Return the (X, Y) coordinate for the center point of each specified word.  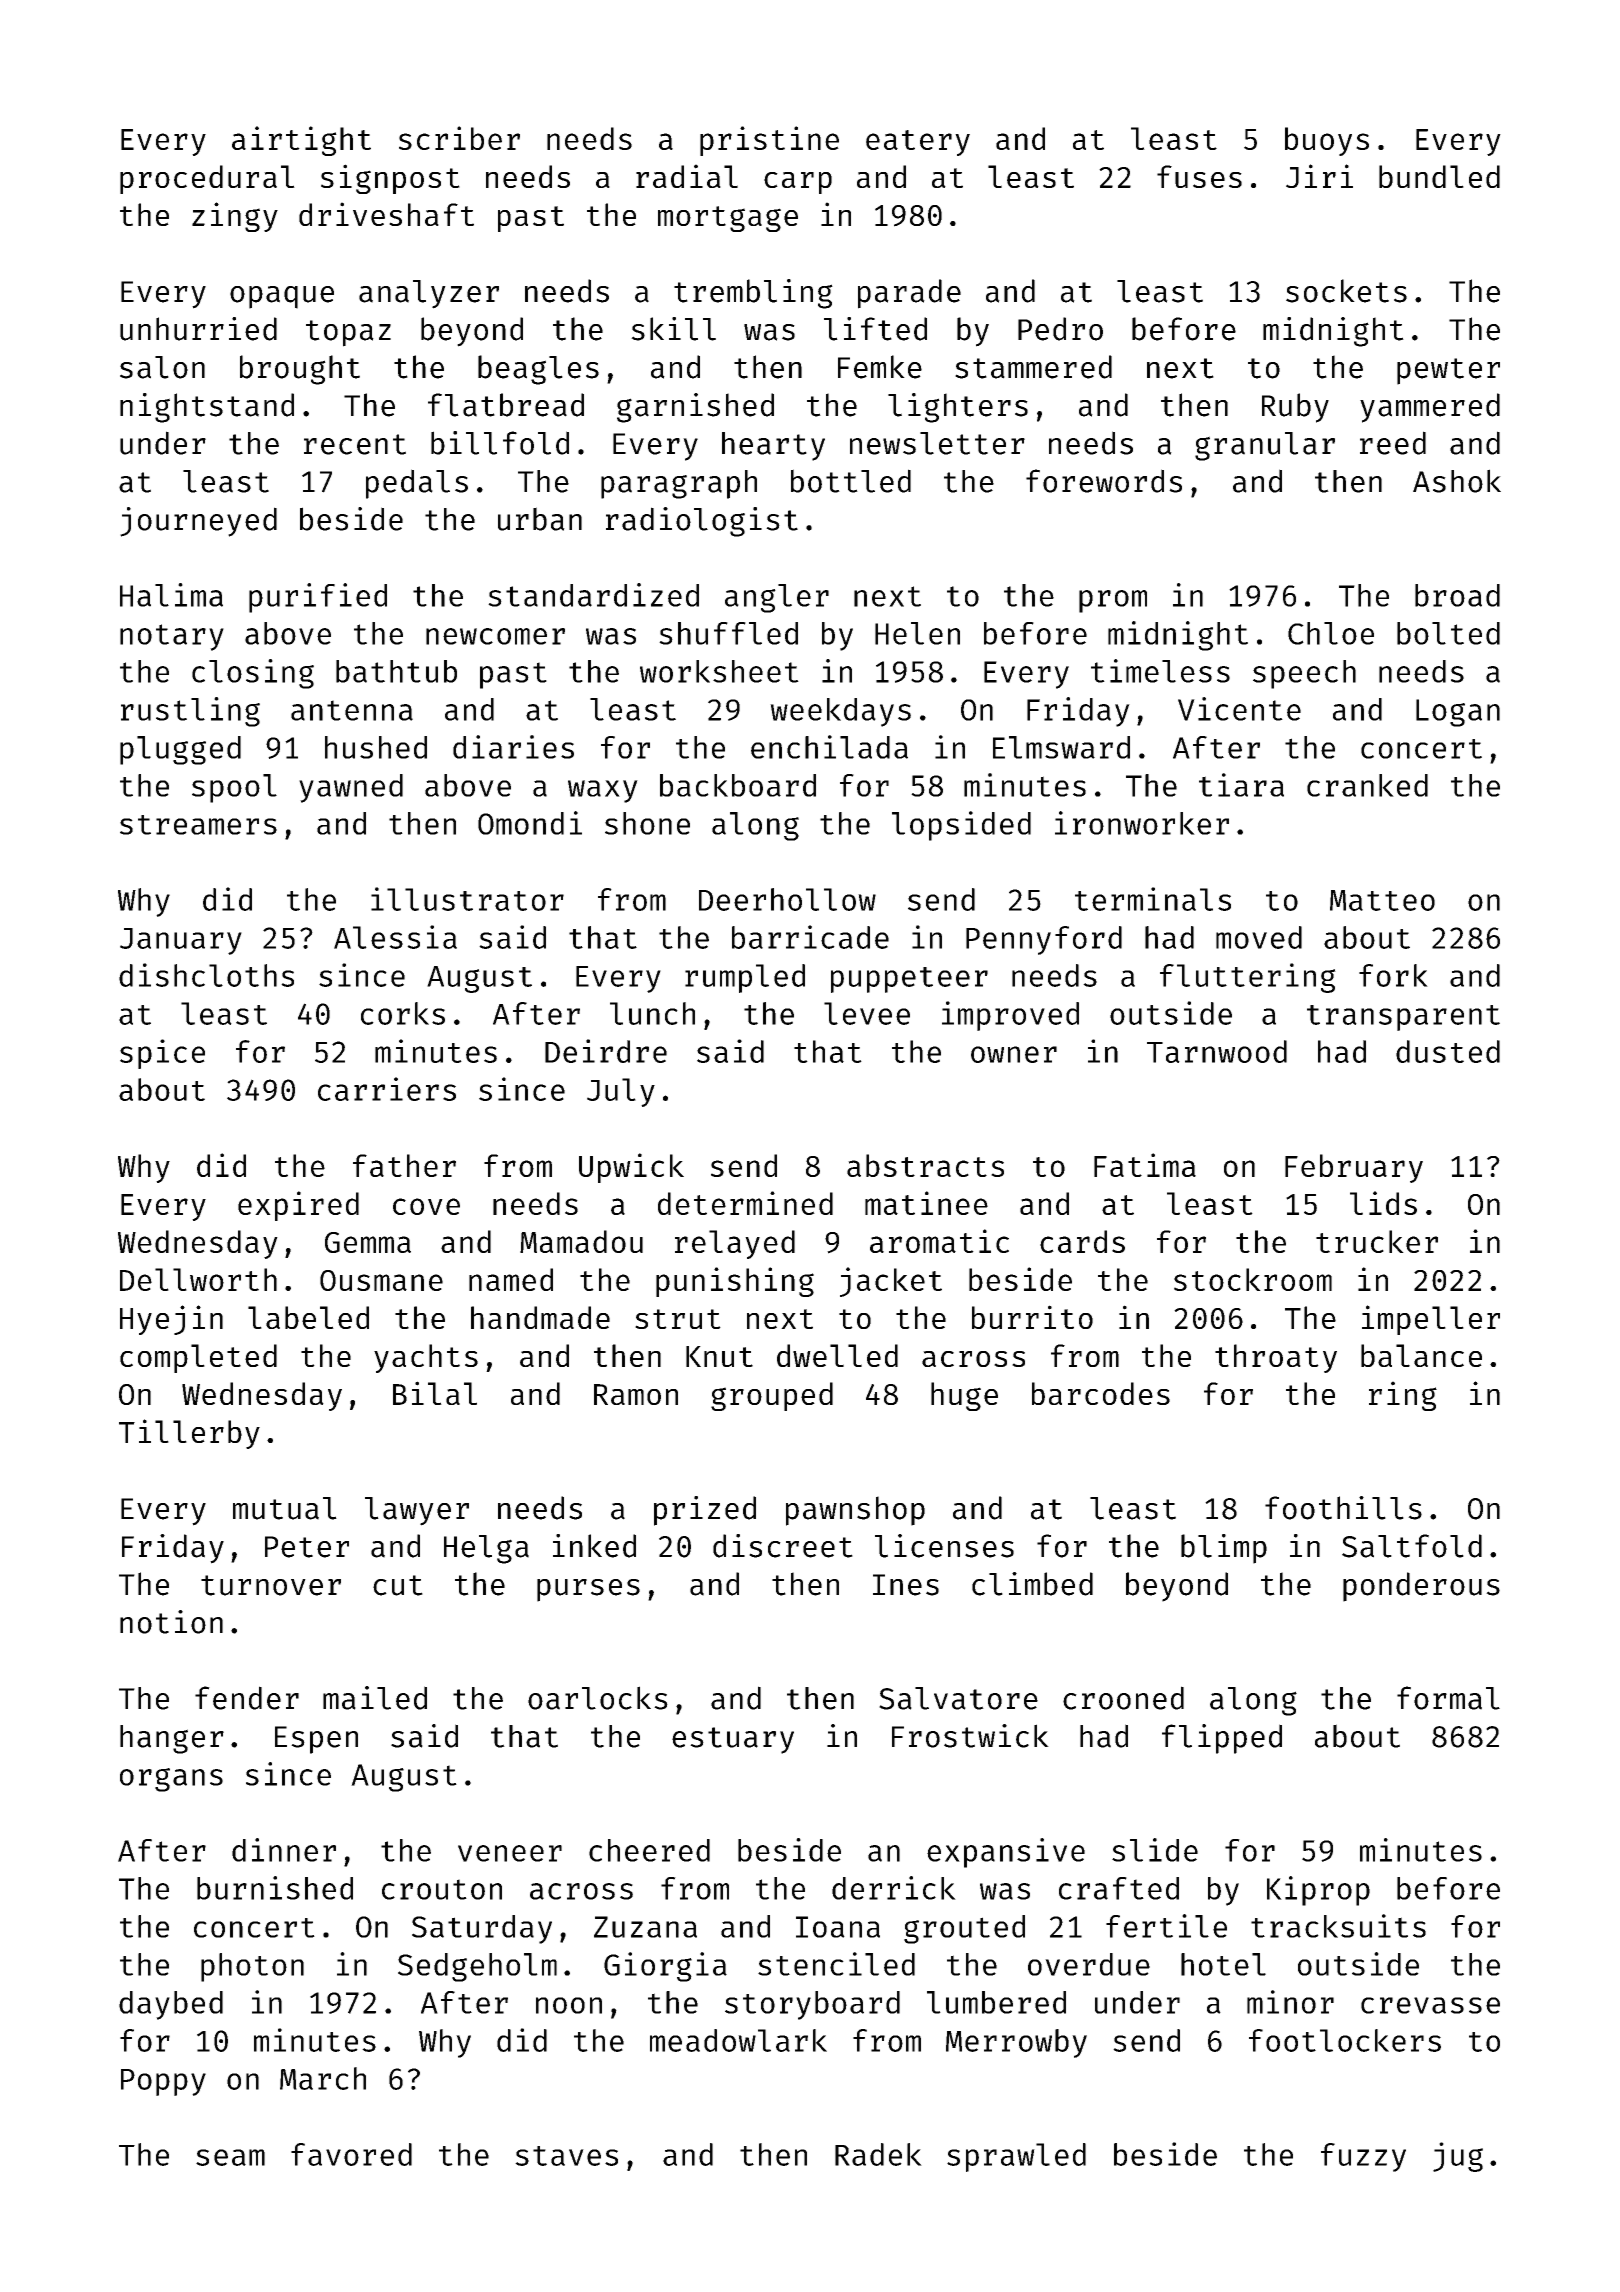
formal (1448, 1698)
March (323, 2078)
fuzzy (1363, 2157)
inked (594, 1546)
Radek (878, 2154)
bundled (1439, 176)
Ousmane (381, 1280)
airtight (301, 141)
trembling (753, 294)
